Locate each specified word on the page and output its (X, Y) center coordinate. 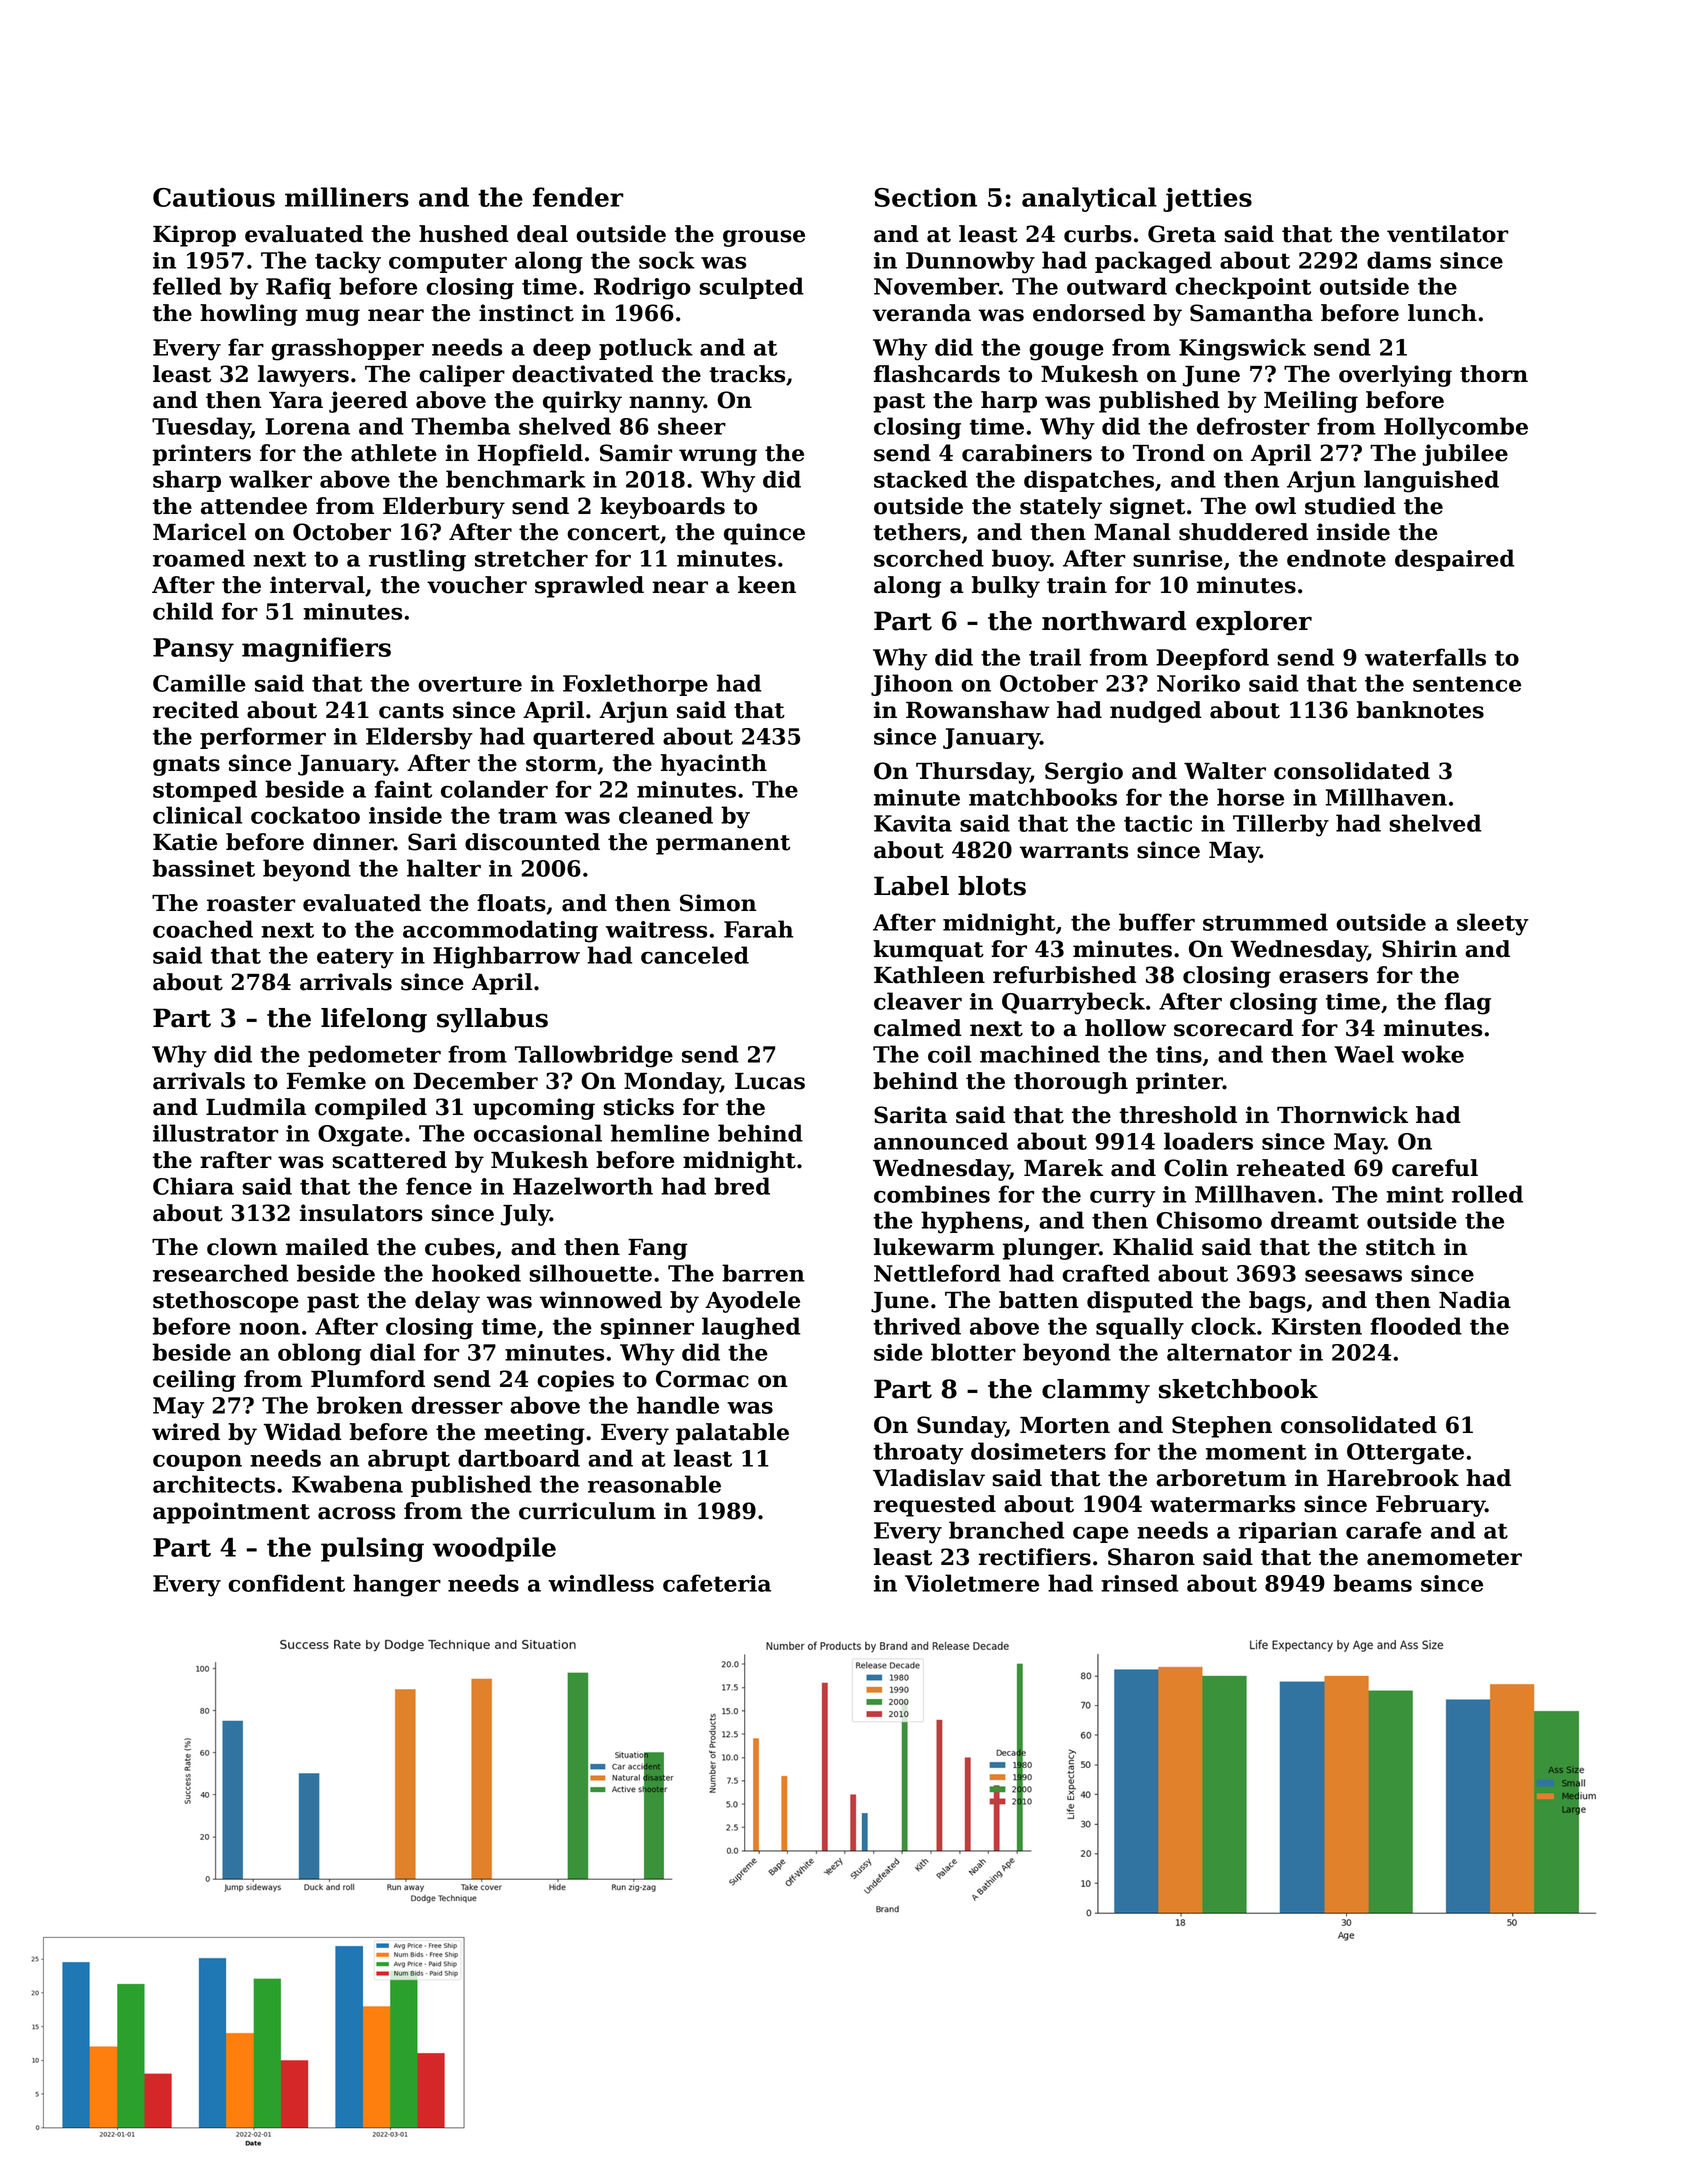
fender (578, 197)
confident (286, 1583)
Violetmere (972, 1583)
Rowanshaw (978, 710)
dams (1399, 260)
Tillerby (1281, 825)
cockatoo (305, 815)
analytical (1089, 199)
